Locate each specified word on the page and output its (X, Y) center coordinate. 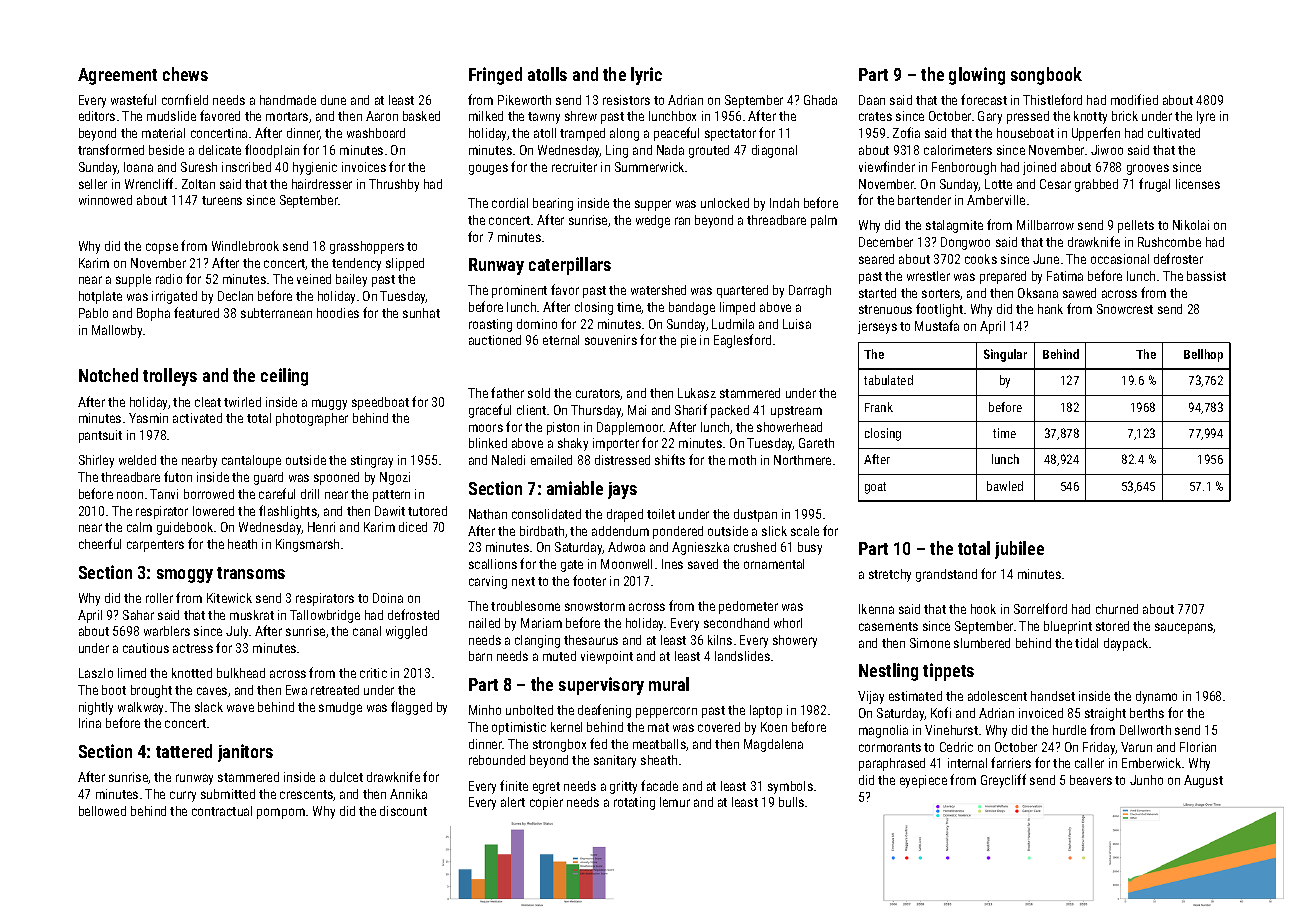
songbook (1046, 76)
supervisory (601, 686)
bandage (692, 308)
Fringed (495, 76)
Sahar (138, 615)
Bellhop (1203, 355)
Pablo (93, 313)
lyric (646, 76)
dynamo (1156, 697)
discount (403, 811)
